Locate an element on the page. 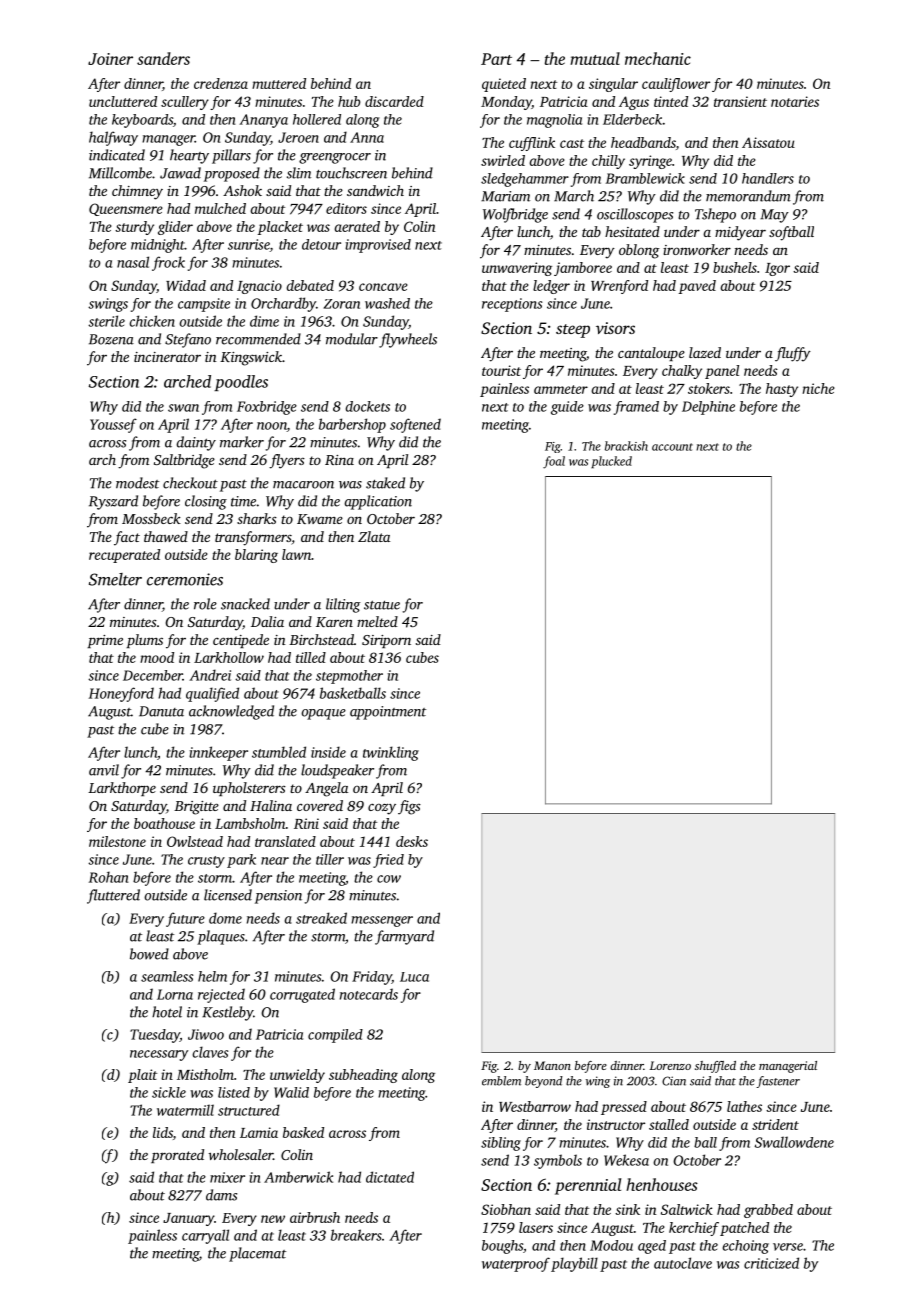 This page has width=924, height=1308. mechanic is located at coordinates (658, 58).
